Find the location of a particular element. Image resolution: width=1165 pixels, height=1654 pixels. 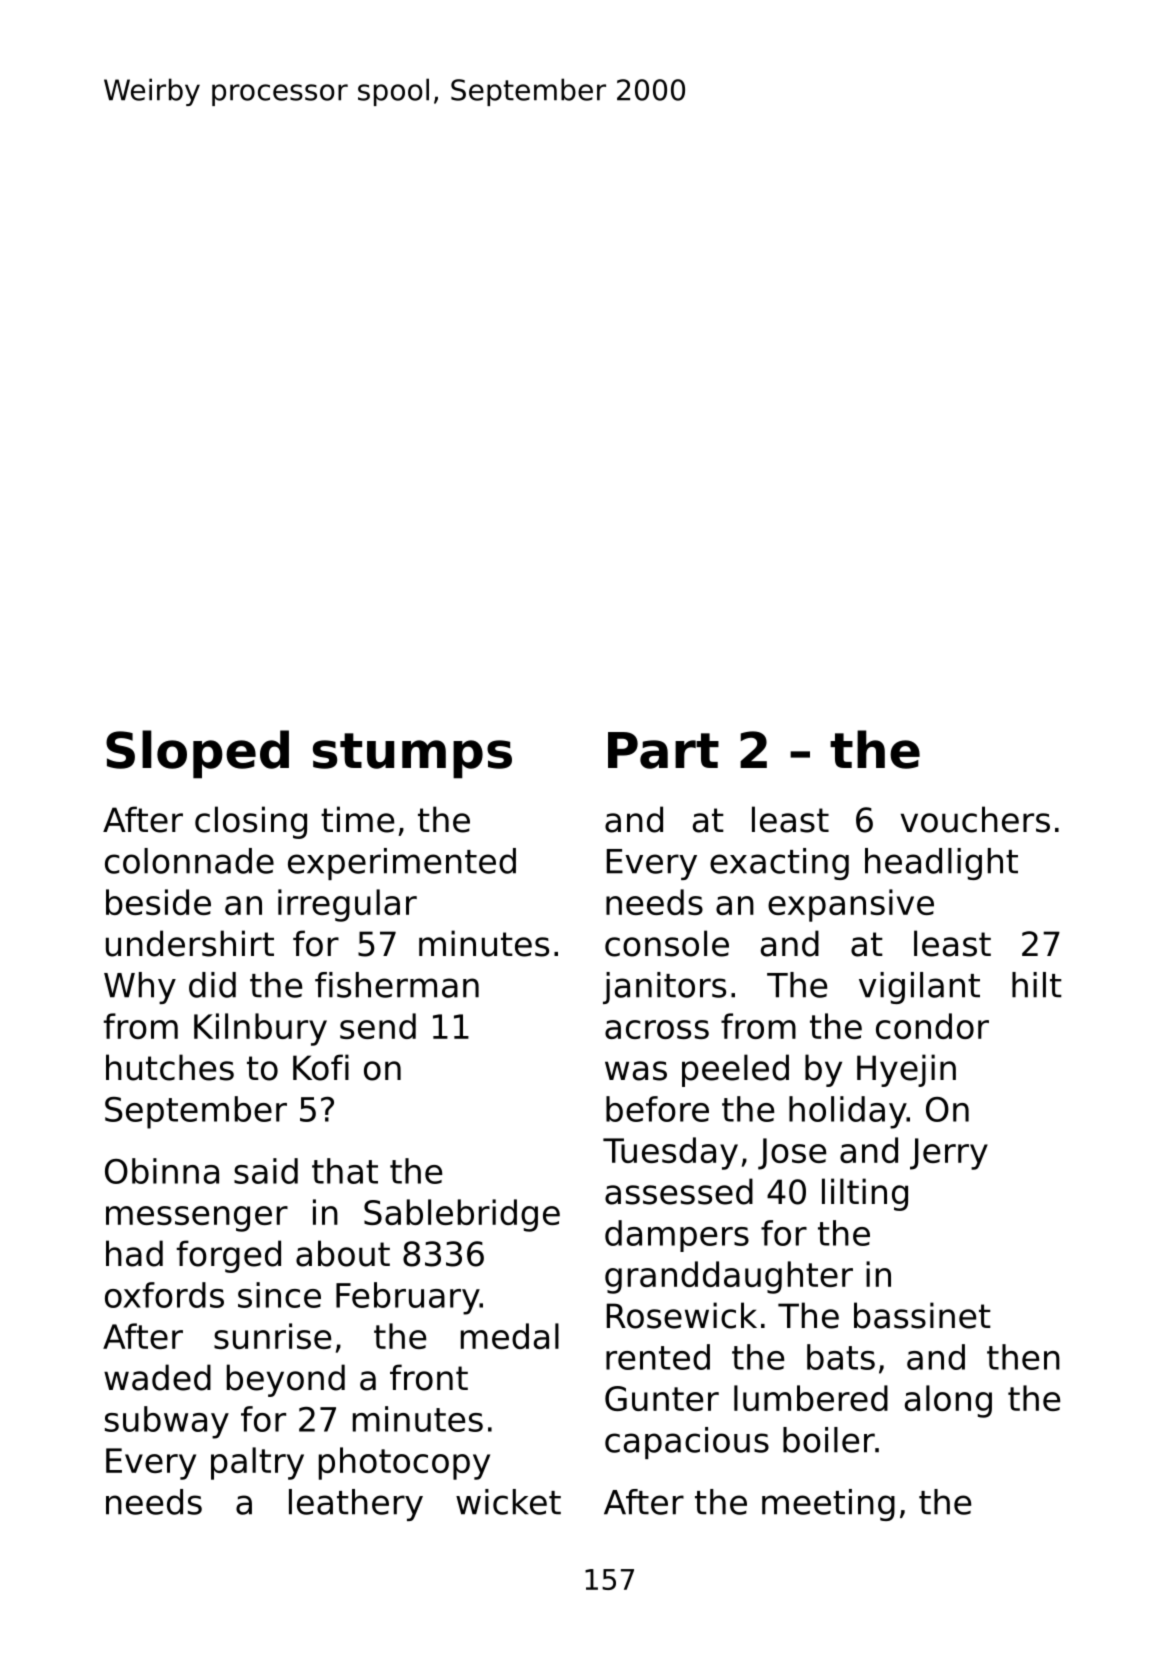

headlight is located at coordinates (941, 864).
